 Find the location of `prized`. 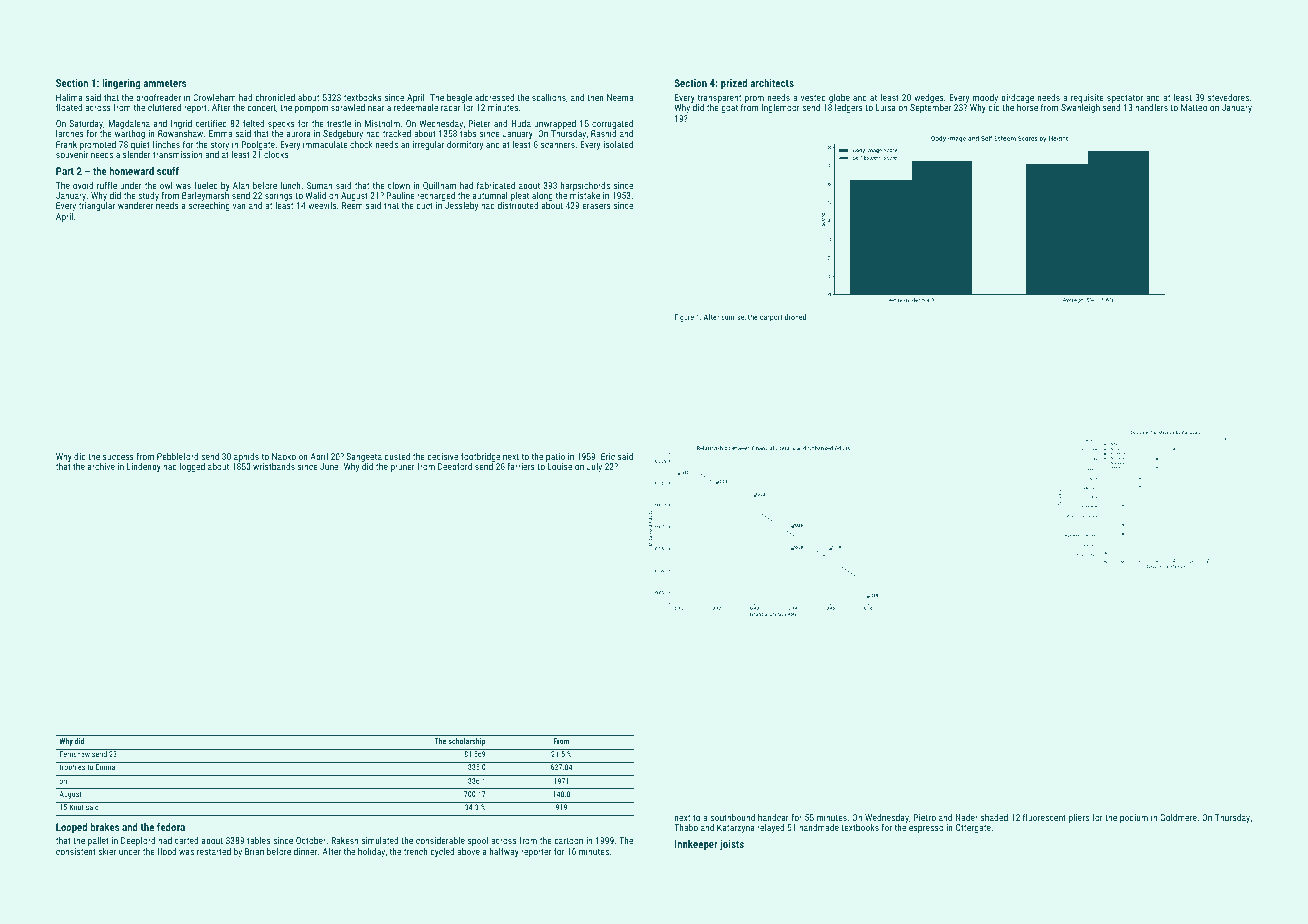

prized is located at coordinates (734, 84).
